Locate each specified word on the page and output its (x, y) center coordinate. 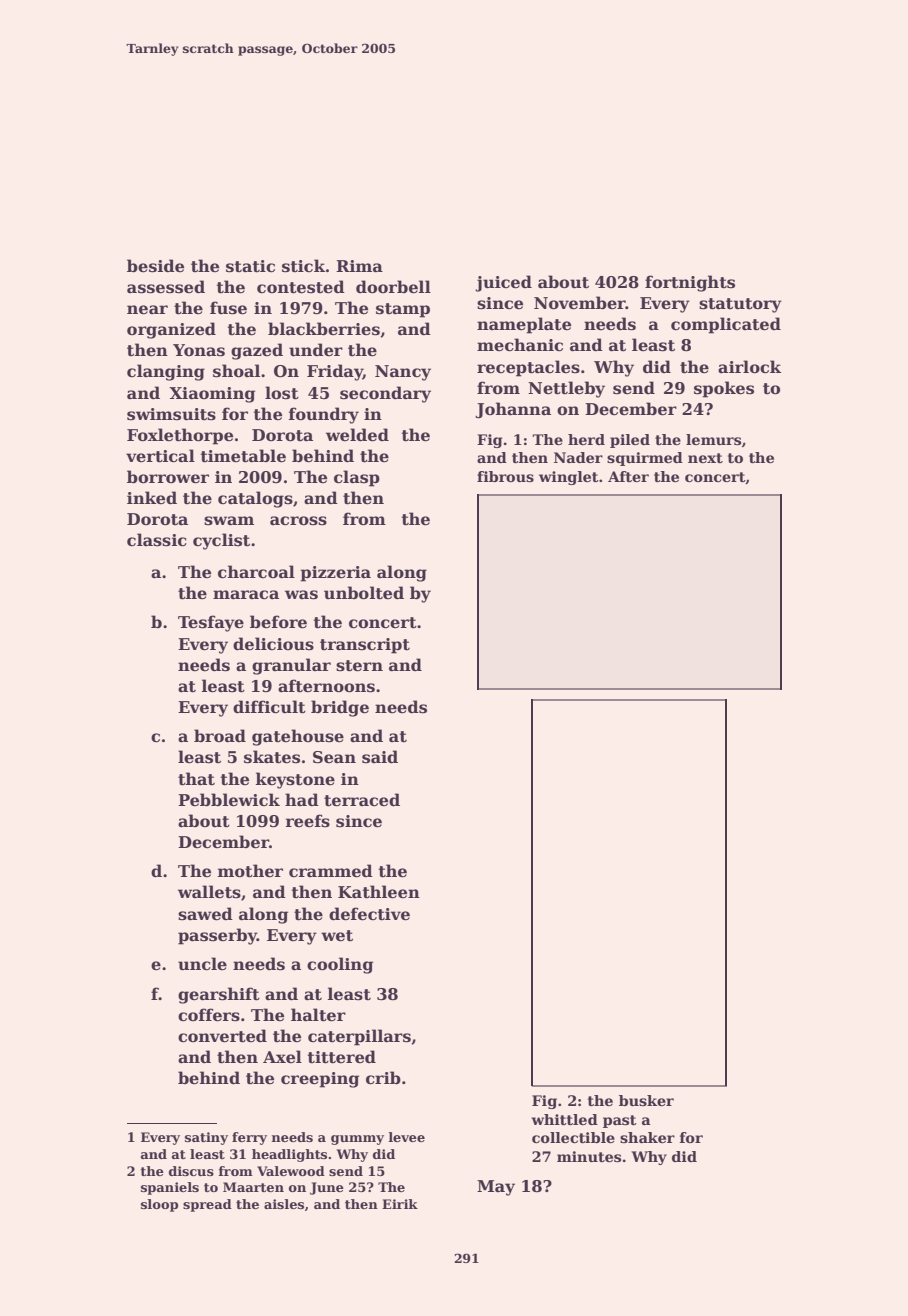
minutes (589, 1156)
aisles (284, 1204)
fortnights (690, 283)
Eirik (400, 1204)
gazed (257, 351)
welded (357, 435)
